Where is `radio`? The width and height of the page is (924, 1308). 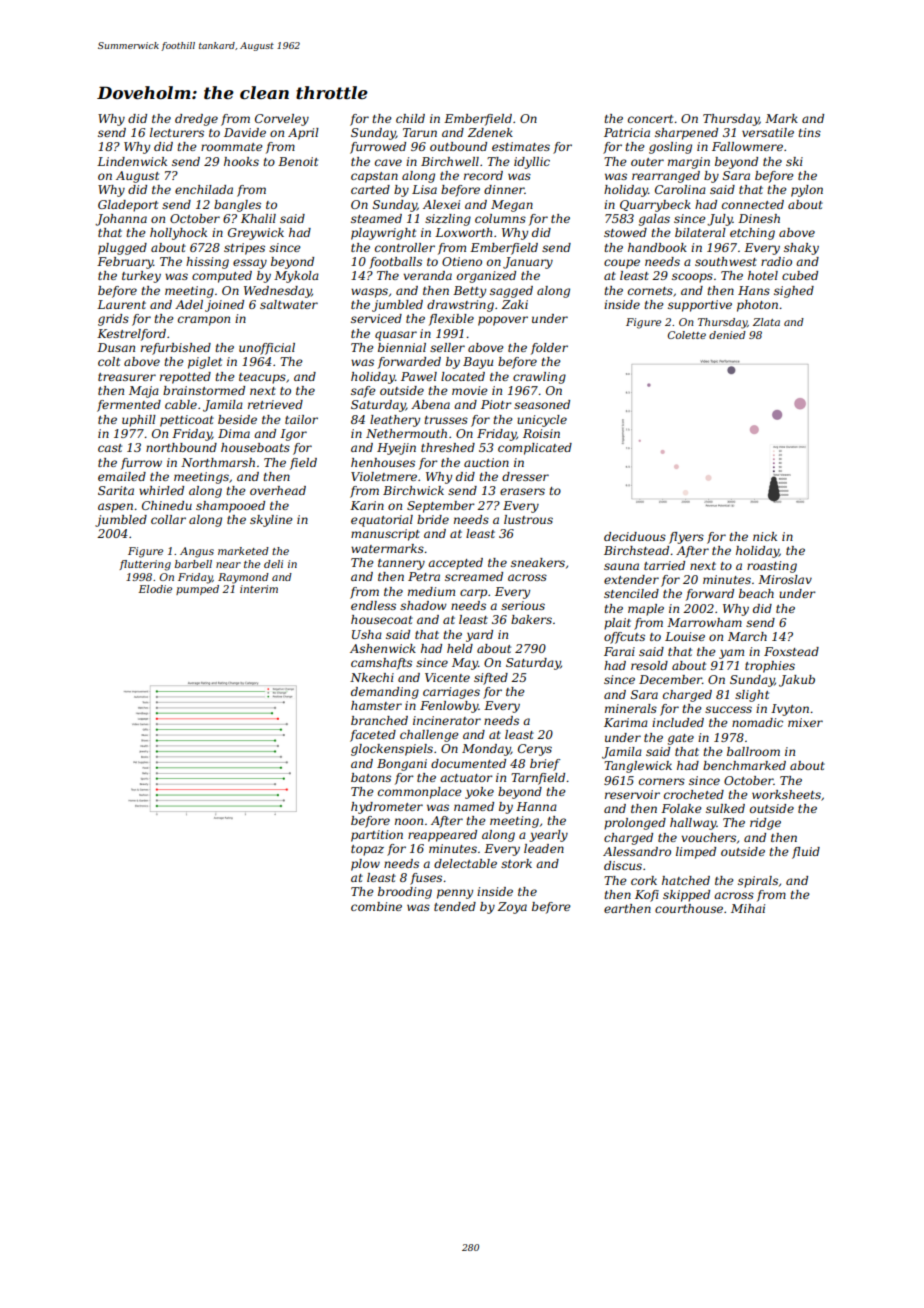 radio is located at coordinates (776, 261).
